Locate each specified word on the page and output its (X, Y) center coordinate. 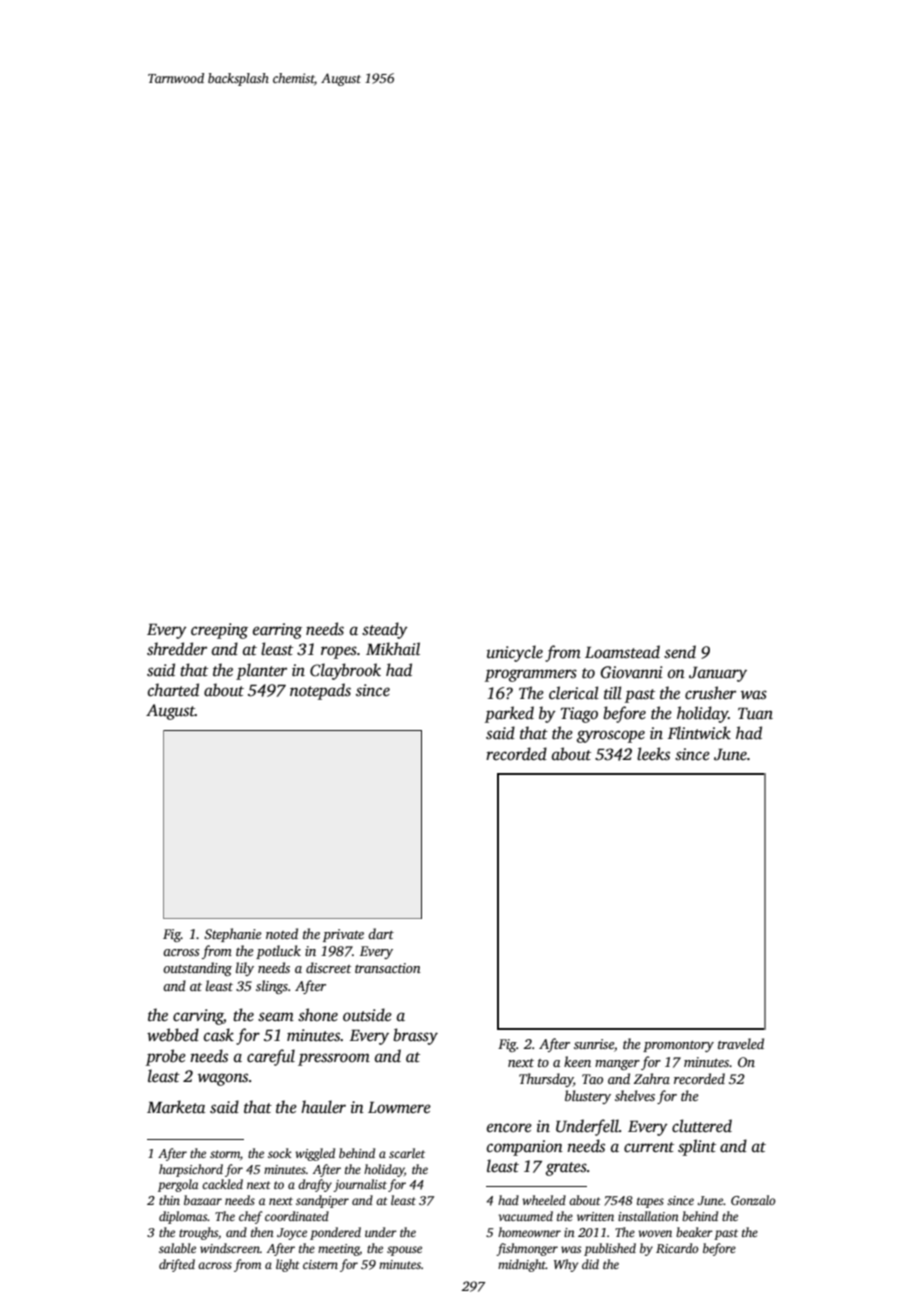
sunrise (594, 1044)
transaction (388, 968)
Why (566, 1265)
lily (245, 969)
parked (509, 714)
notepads (320, 691)
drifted (177, 1265)
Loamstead (622, 652)
